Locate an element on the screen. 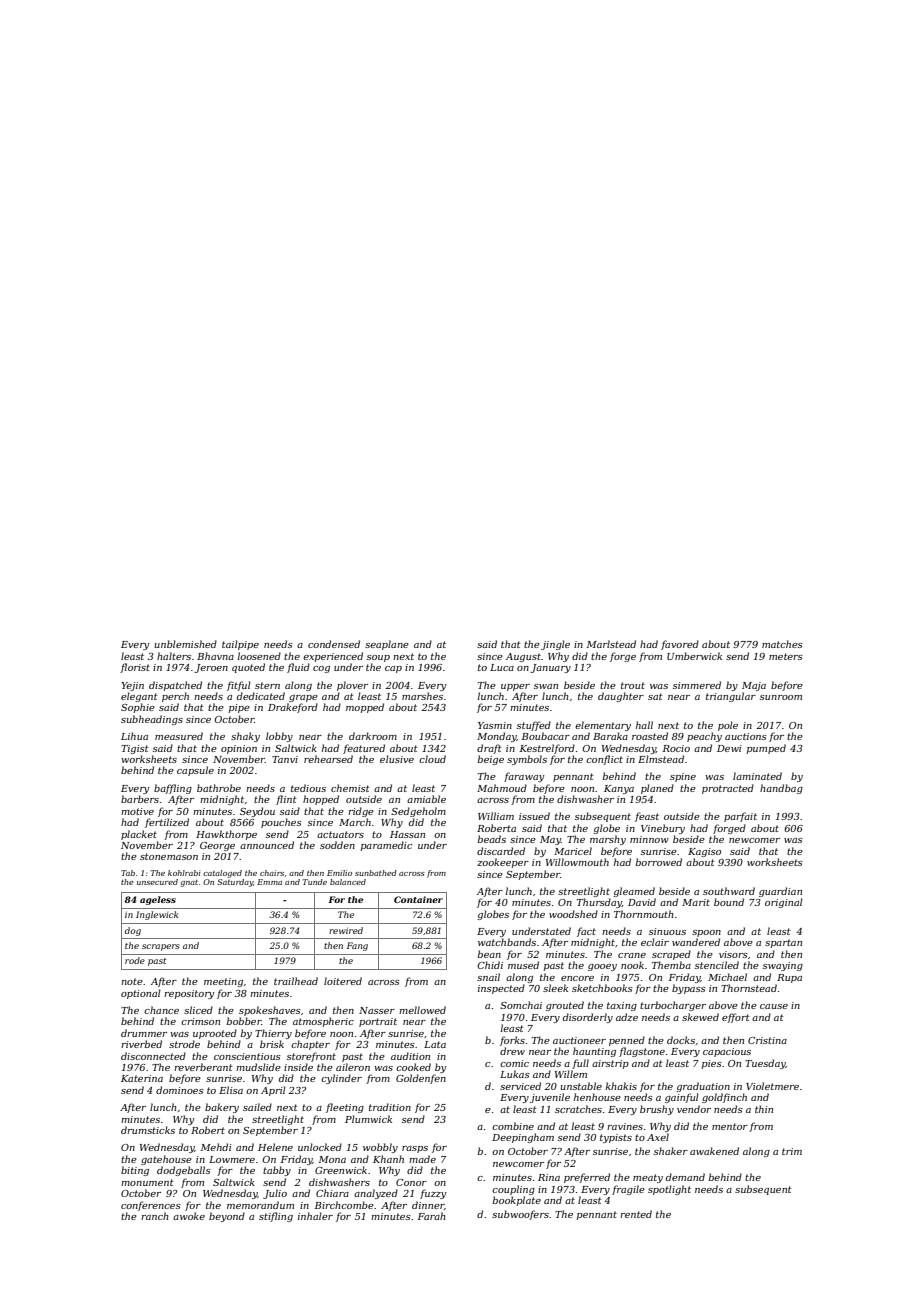  unblemished is located at coordinates (186, 644).
